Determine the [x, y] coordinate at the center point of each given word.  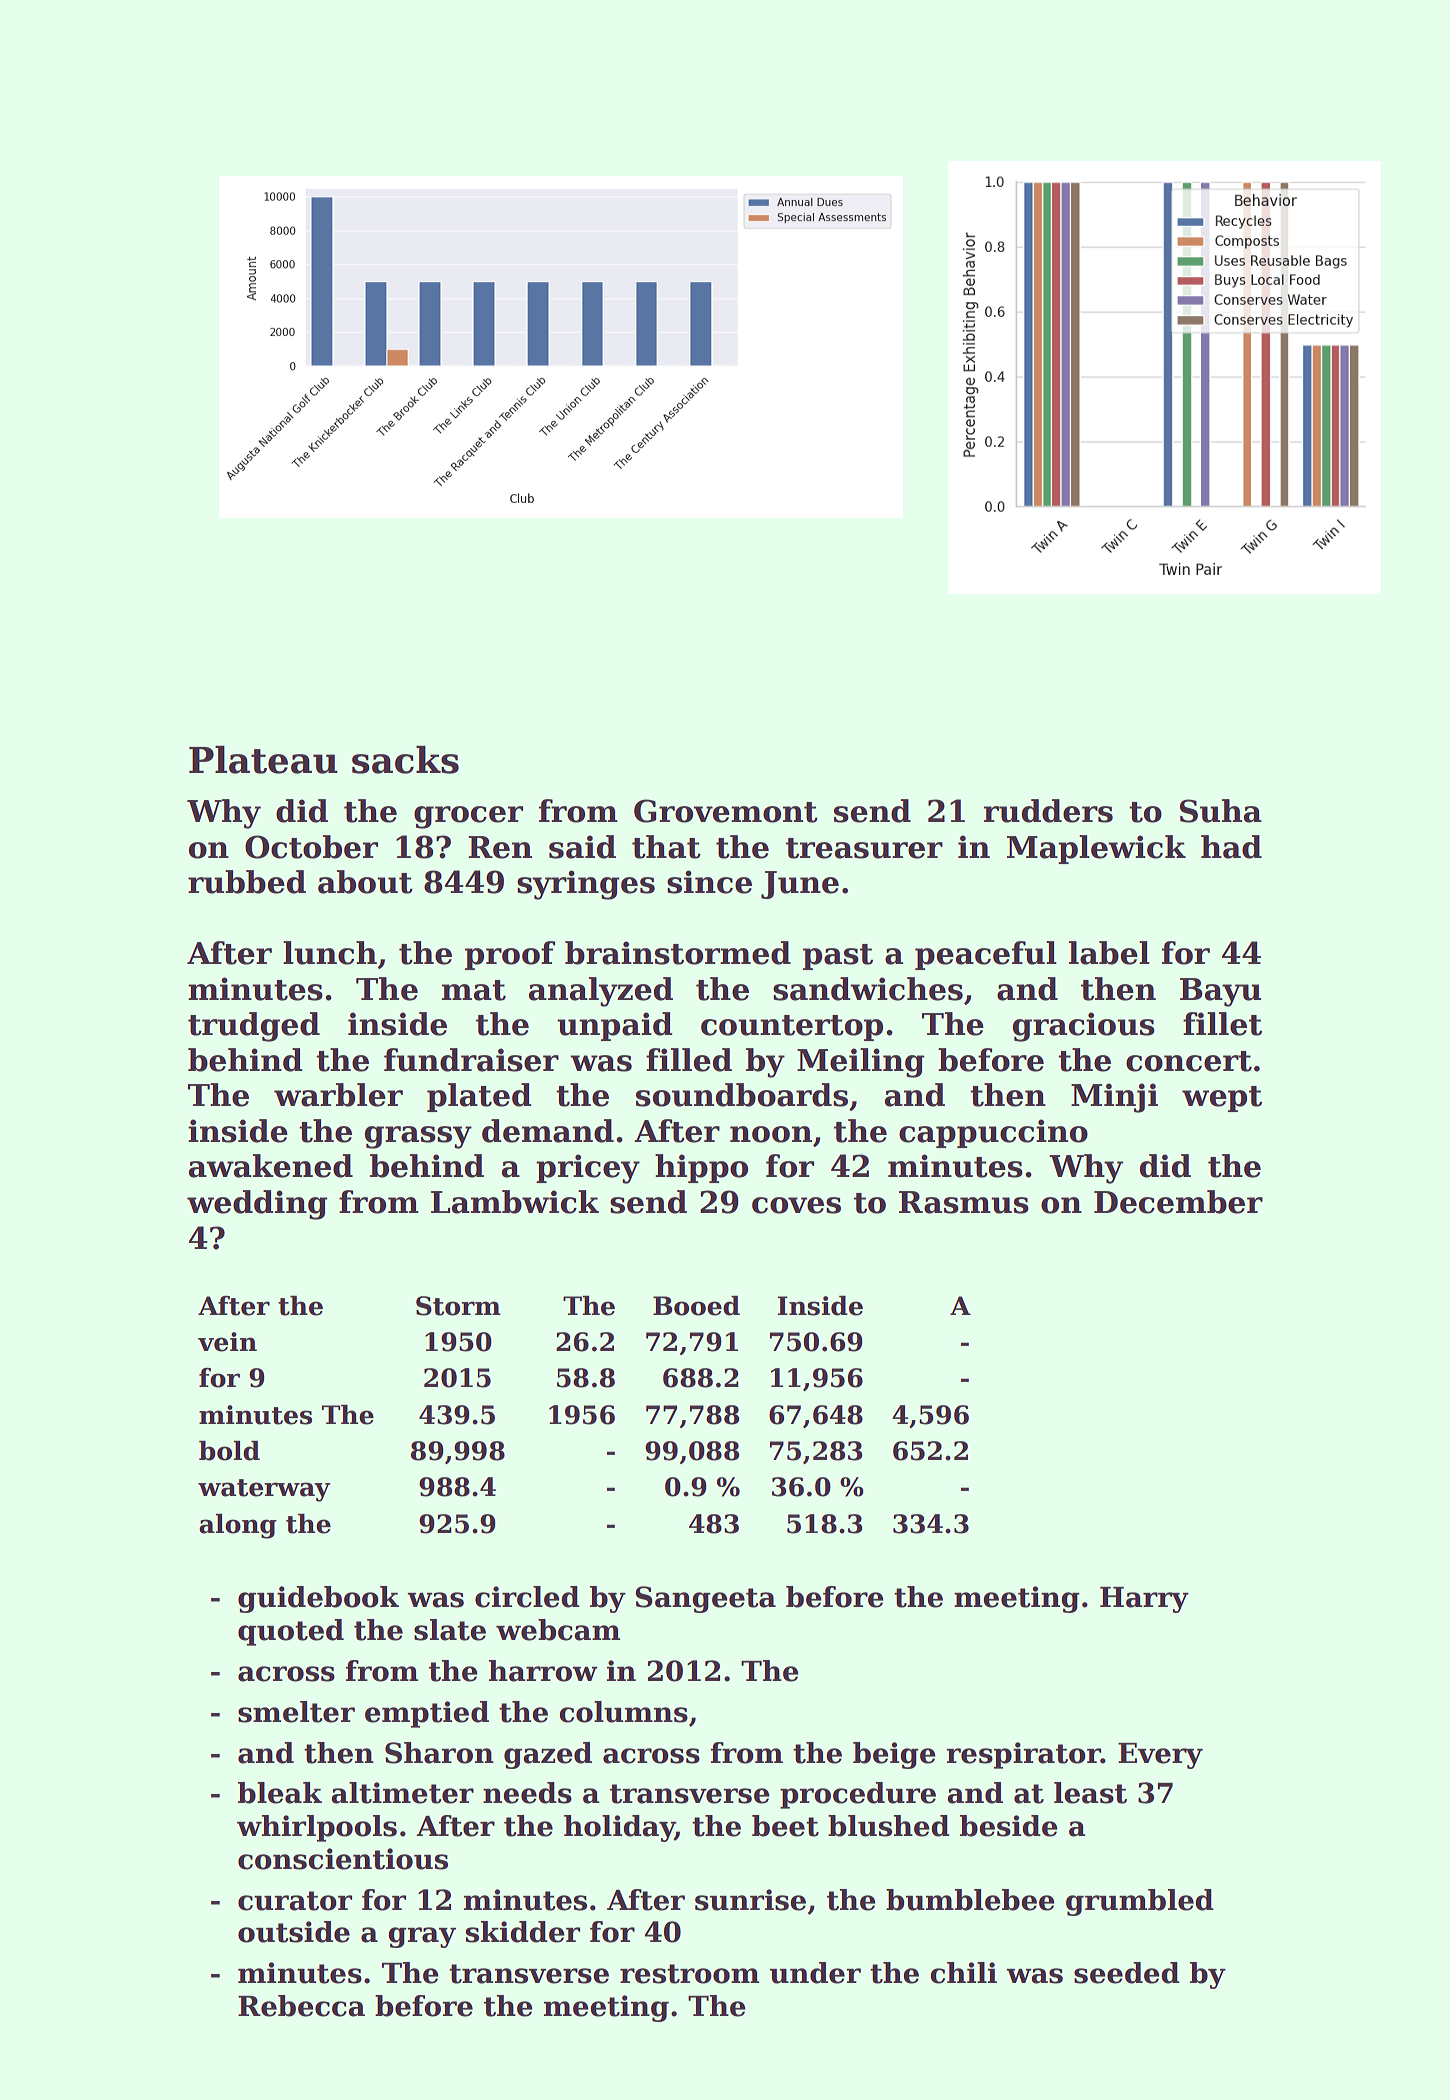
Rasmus [964, 1202]
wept [1222, 1099]
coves [796, 1205]
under [815, 1973]
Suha [1221, 811]
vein [227, 1342]
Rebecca [301, 2006]
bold [229, 1451]
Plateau [263, 760]
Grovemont [726, 811]
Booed [696, 1306]
